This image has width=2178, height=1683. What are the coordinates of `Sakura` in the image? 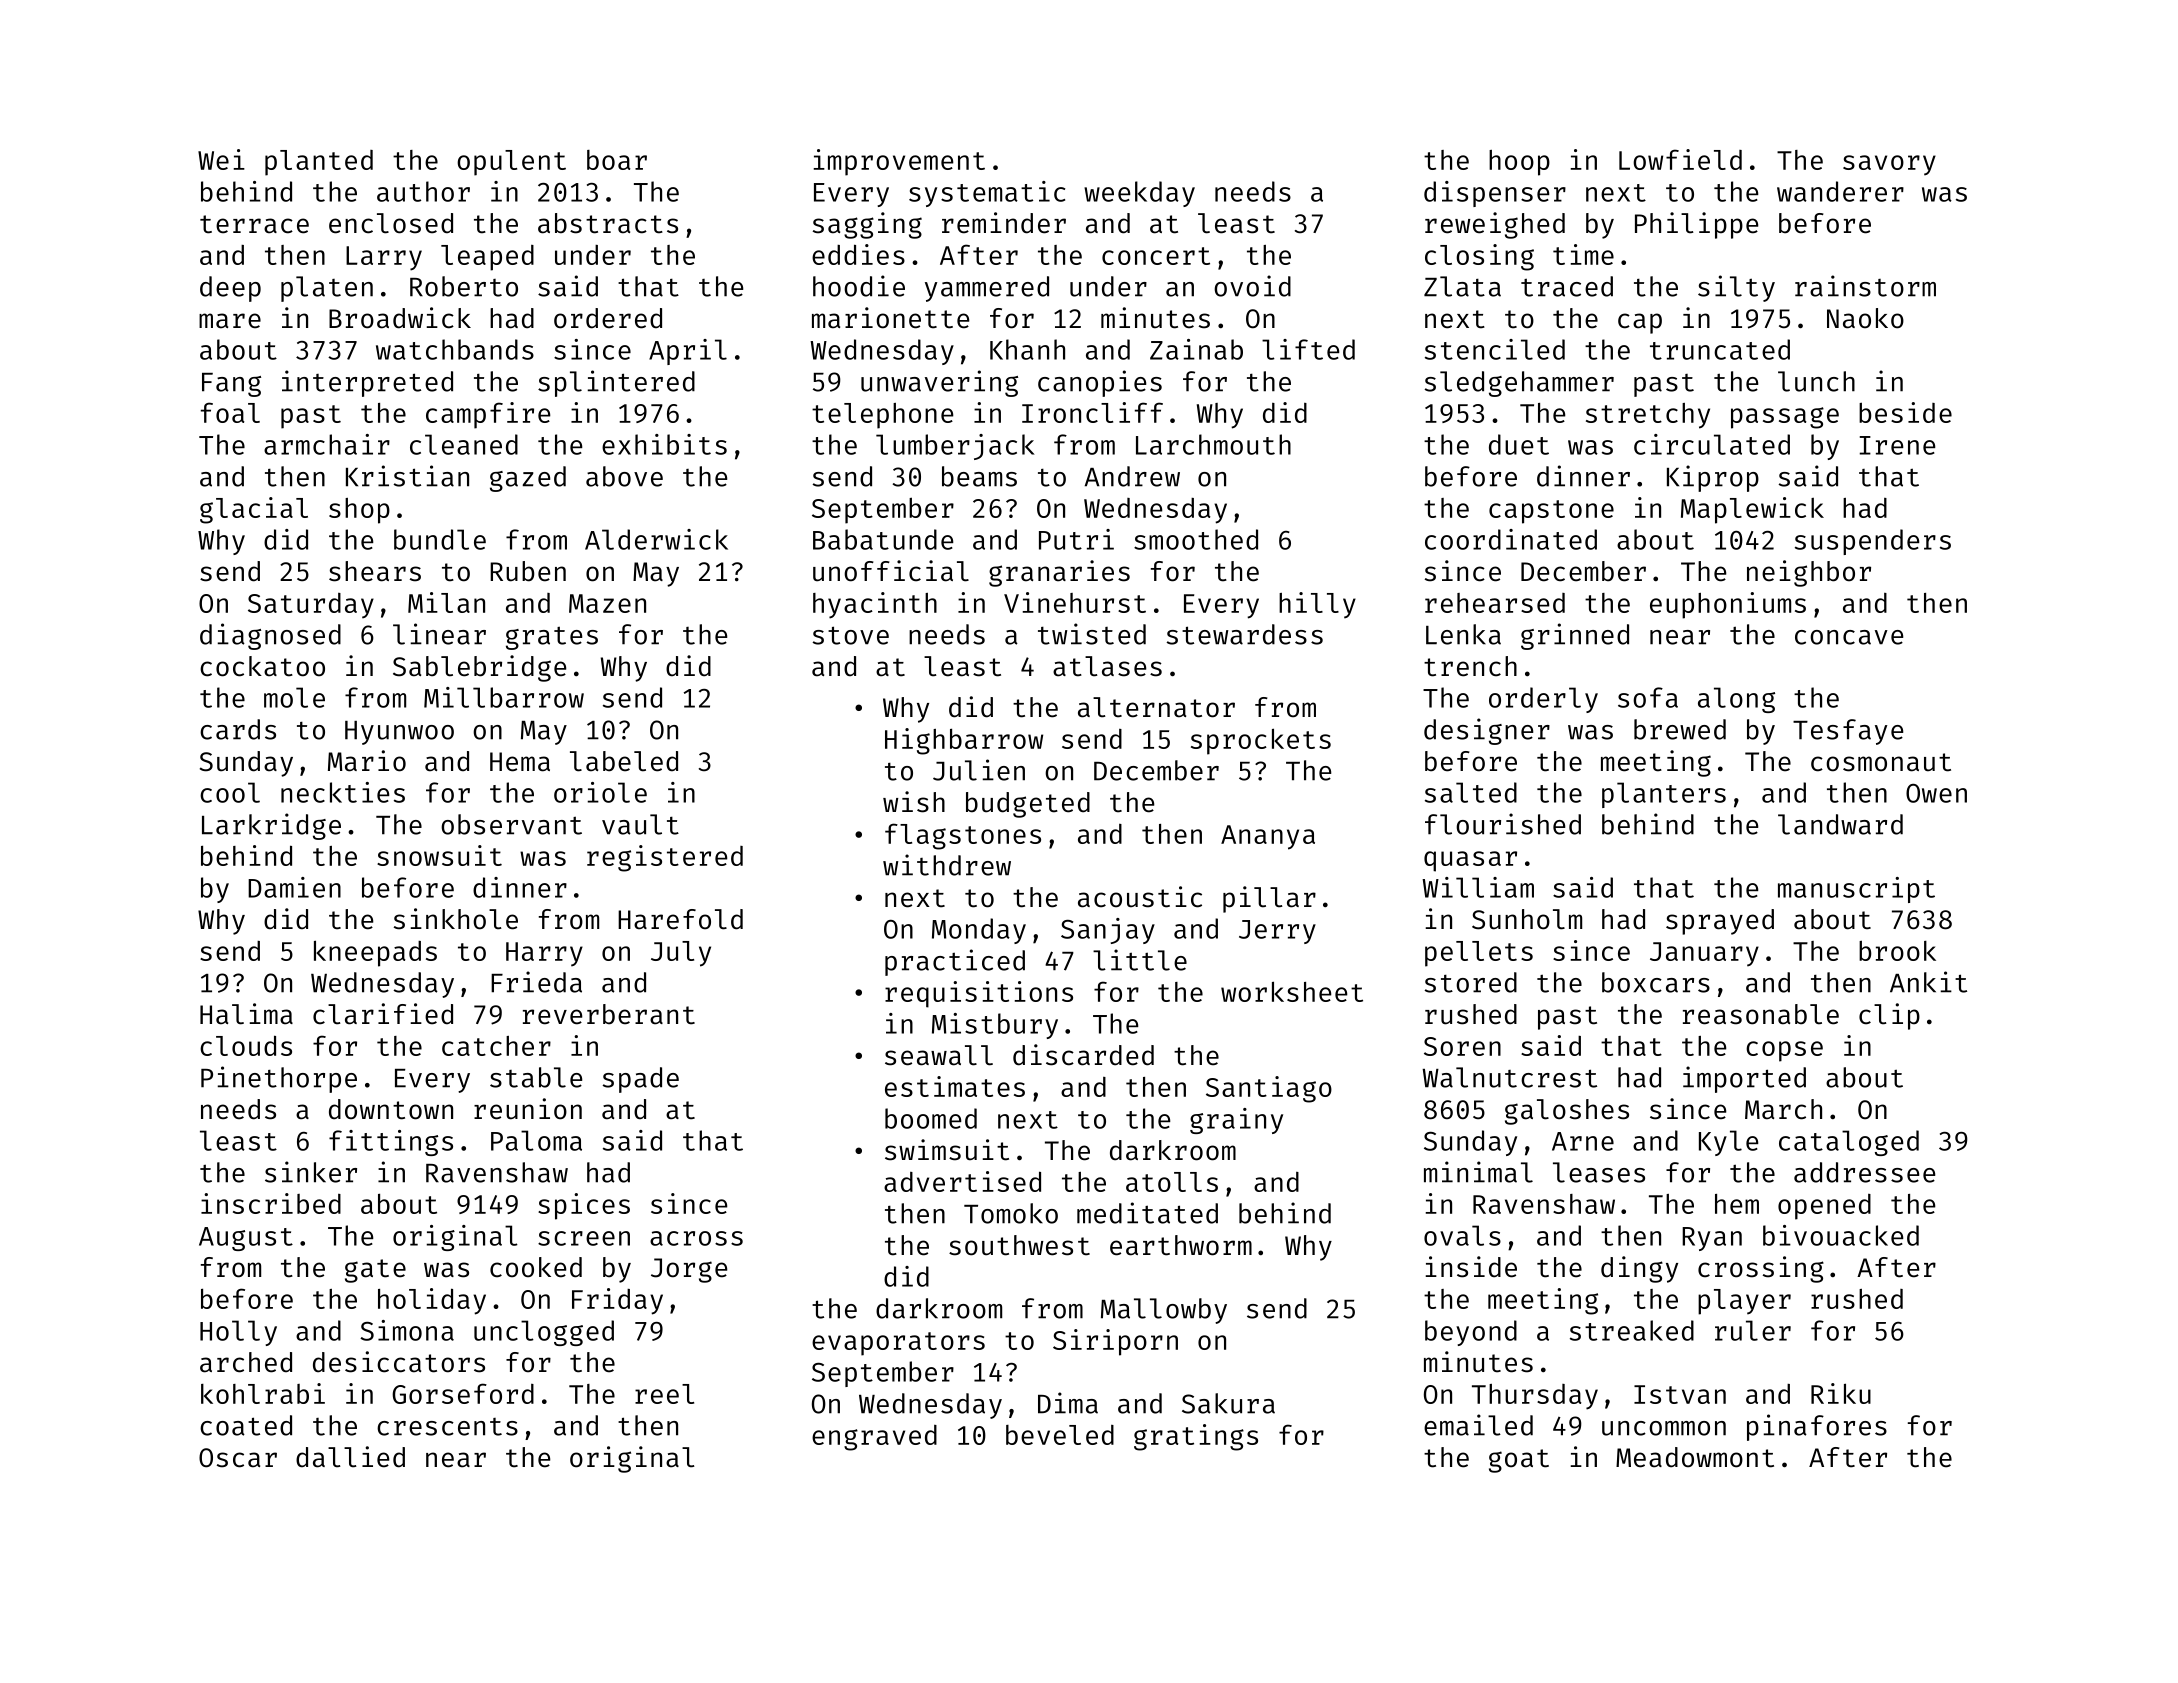 It's located at (1228, 1403).
